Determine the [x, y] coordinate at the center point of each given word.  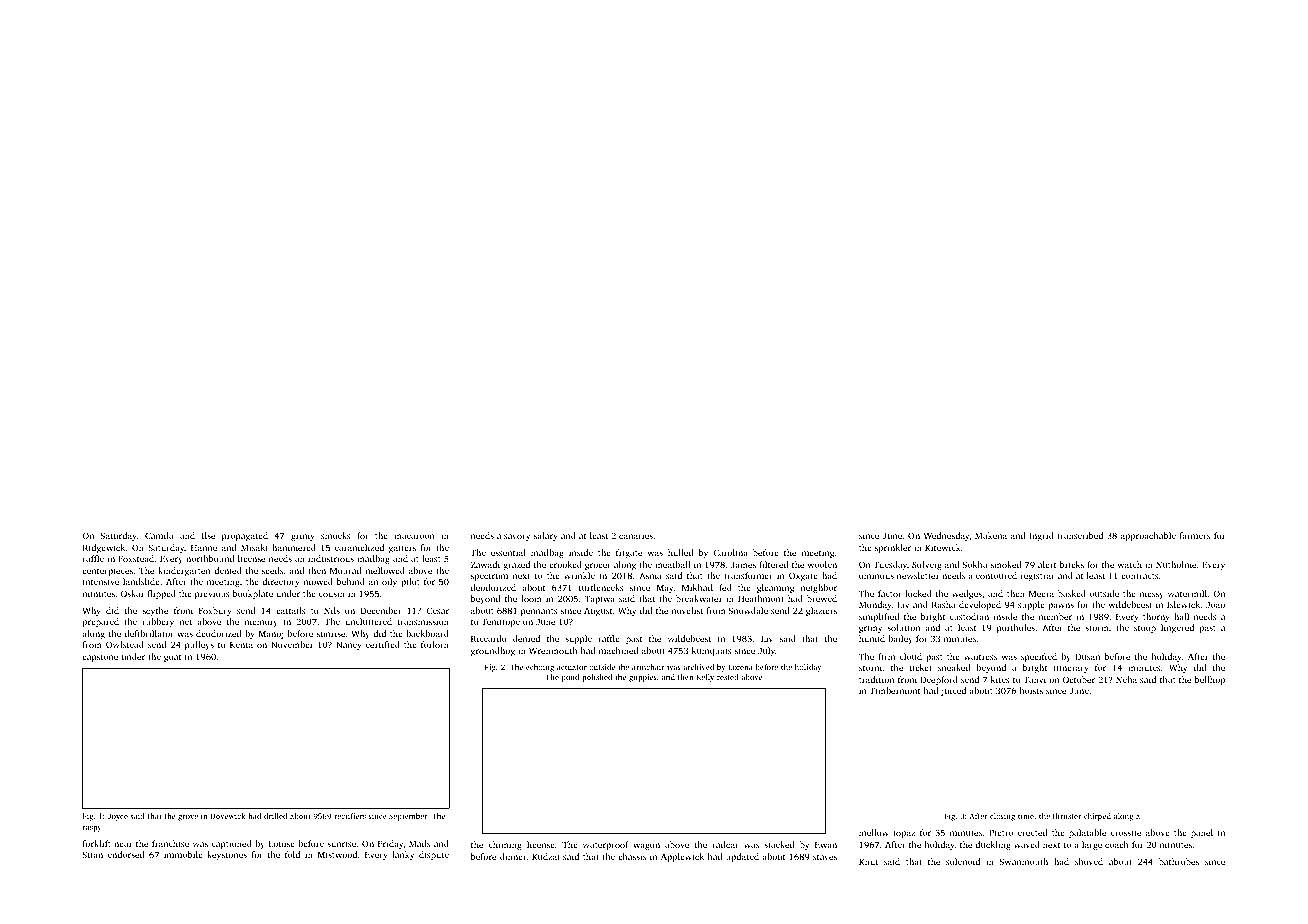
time [1026, 816]
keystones [227, 855]
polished [597, 678]
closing [1002, 817]
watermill [1187, 593]
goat [172, 658]
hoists [1031, 690]
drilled [275, 816]
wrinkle [579, 575]
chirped [1097, 817]
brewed [822, 598]
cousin [332, 593]
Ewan [826, 844]
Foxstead [136, 558]
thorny [1156, 617]
